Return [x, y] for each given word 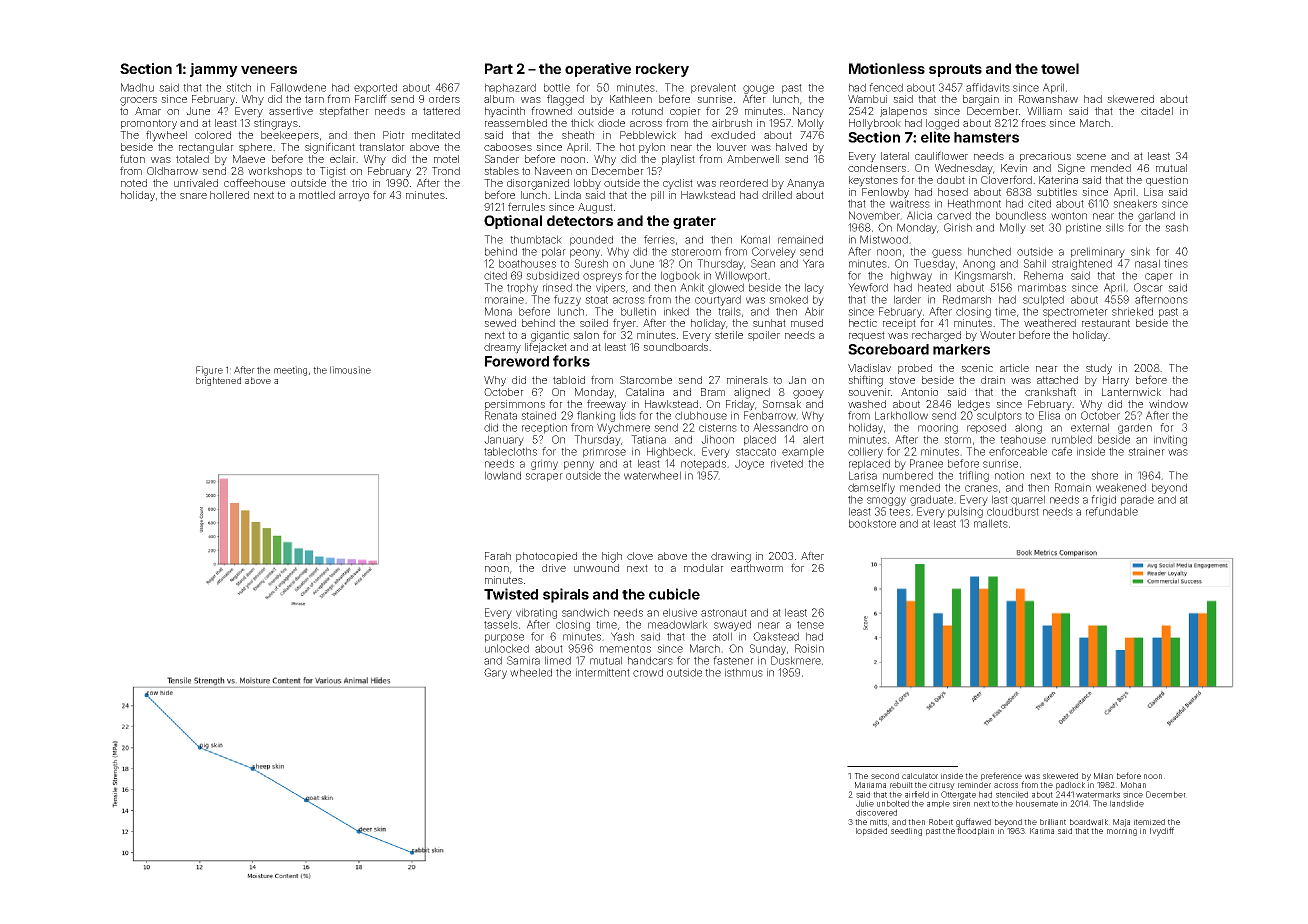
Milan [1103, 776]
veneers [269, 70]
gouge [758, 89]
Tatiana [648, 439]
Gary [495, 673]
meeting [290, 371]
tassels [501, 624]
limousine [350, 370]
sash [1176, 227]
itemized [1149, 822]
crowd [648, 672]
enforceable [1018, 451]
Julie [865, 803]
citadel [1157, 111]
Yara [813, 263]
